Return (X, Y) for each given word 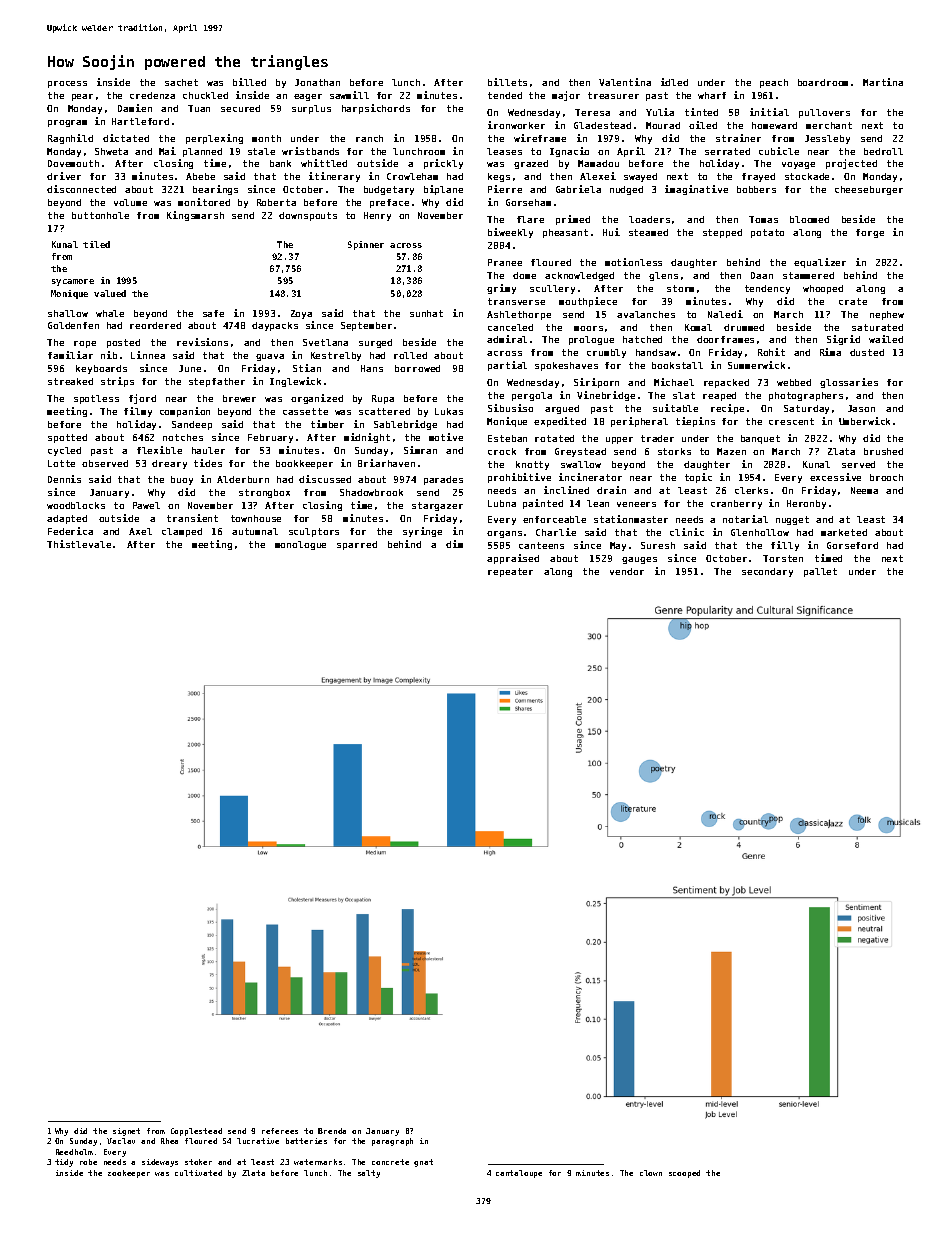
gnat (423, 1163)
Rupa (383, 399)
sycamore (73, 282)
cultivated (198, 1173)
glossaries (849, 383)
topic (698, 478)
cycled (64, 451)
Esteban (507, 438)
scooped (684, 1174)
